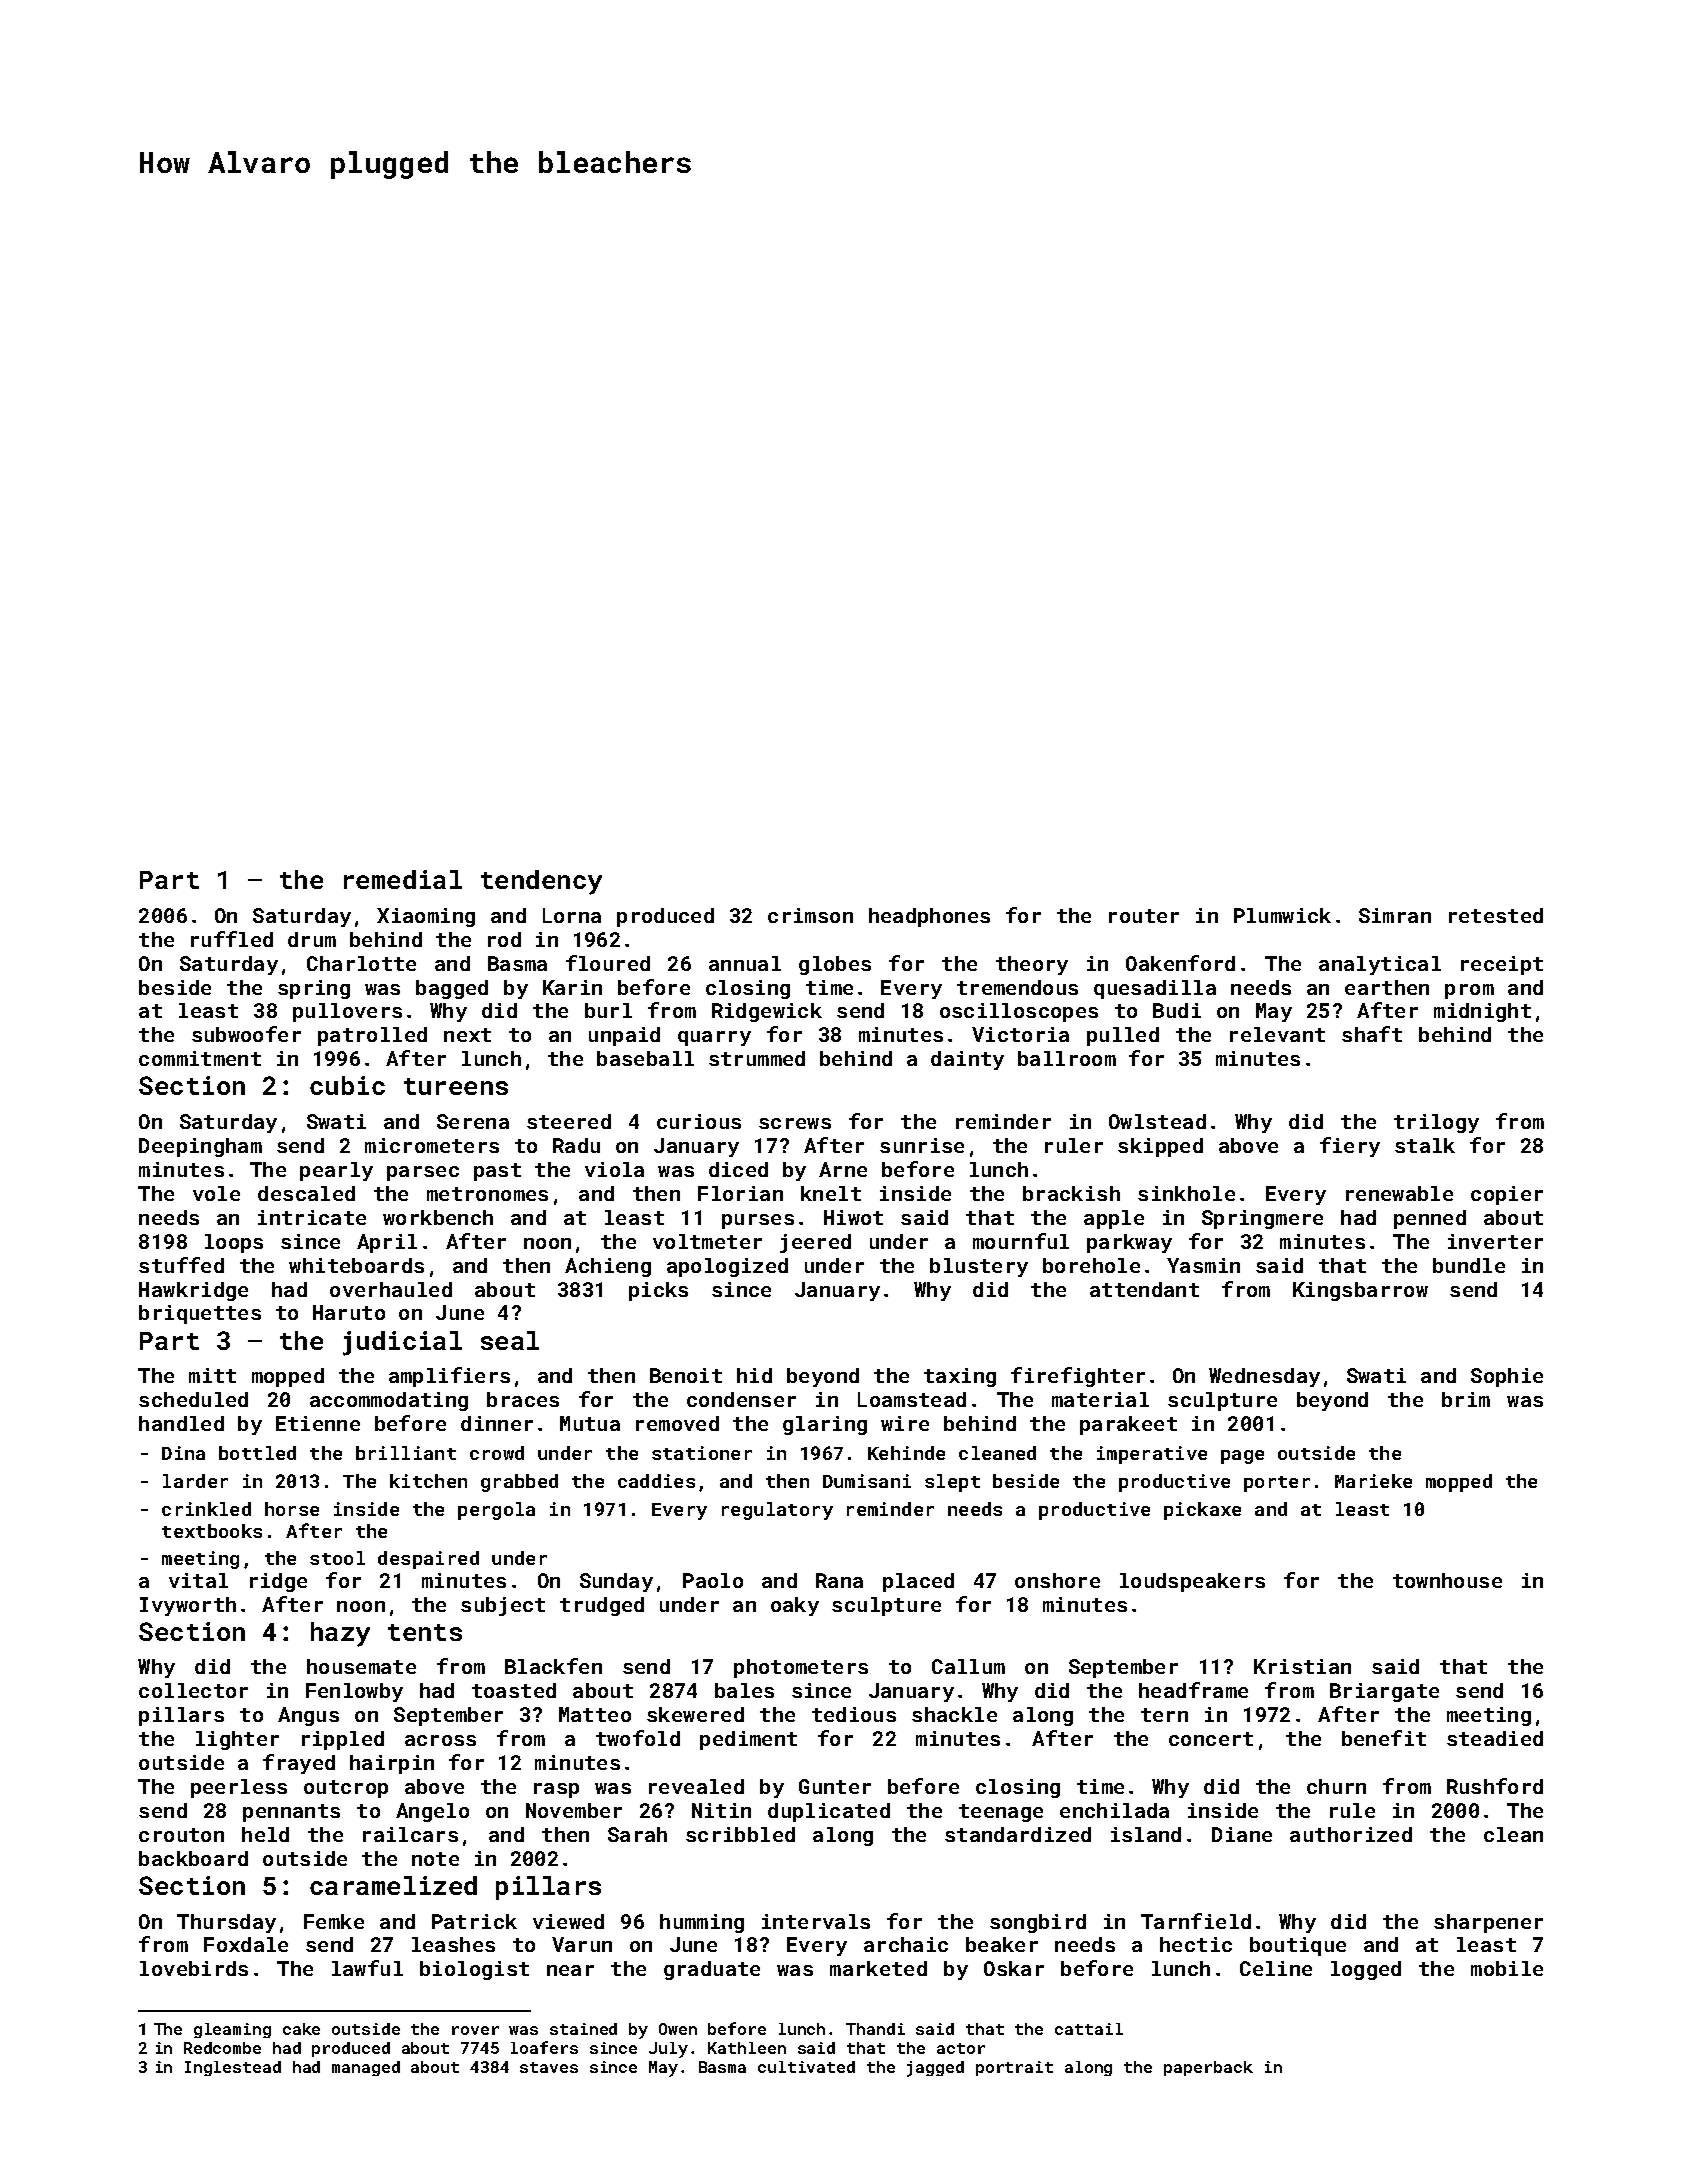  Describe the element at coordinates (1202, 1511) in the image. I see `pickaxe` at that location.
